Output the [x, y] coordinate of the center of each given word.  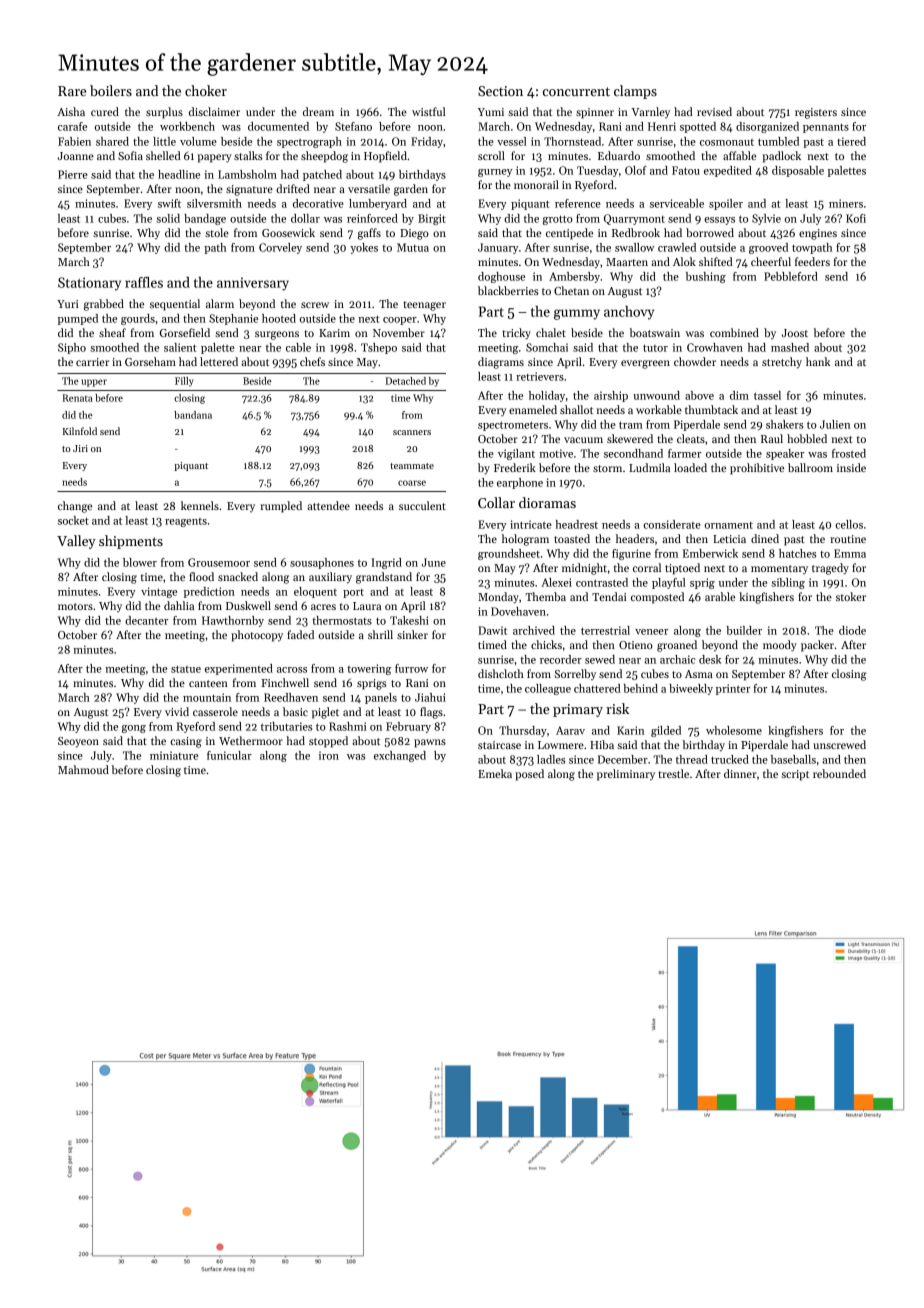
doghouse [501, 277]
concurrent [576, 91]
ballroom [810, 467]
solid [168, 218]
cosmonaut [727, 142]
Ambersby [574, 277]
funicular [229, 755]
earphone [520, 483]
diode [852, 630]
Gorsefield [185, 332]
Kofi [856, 218]
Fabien [74, 141]
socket [73, 520]
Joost [795, 333]
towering [369, 669]
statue [186, 669]
